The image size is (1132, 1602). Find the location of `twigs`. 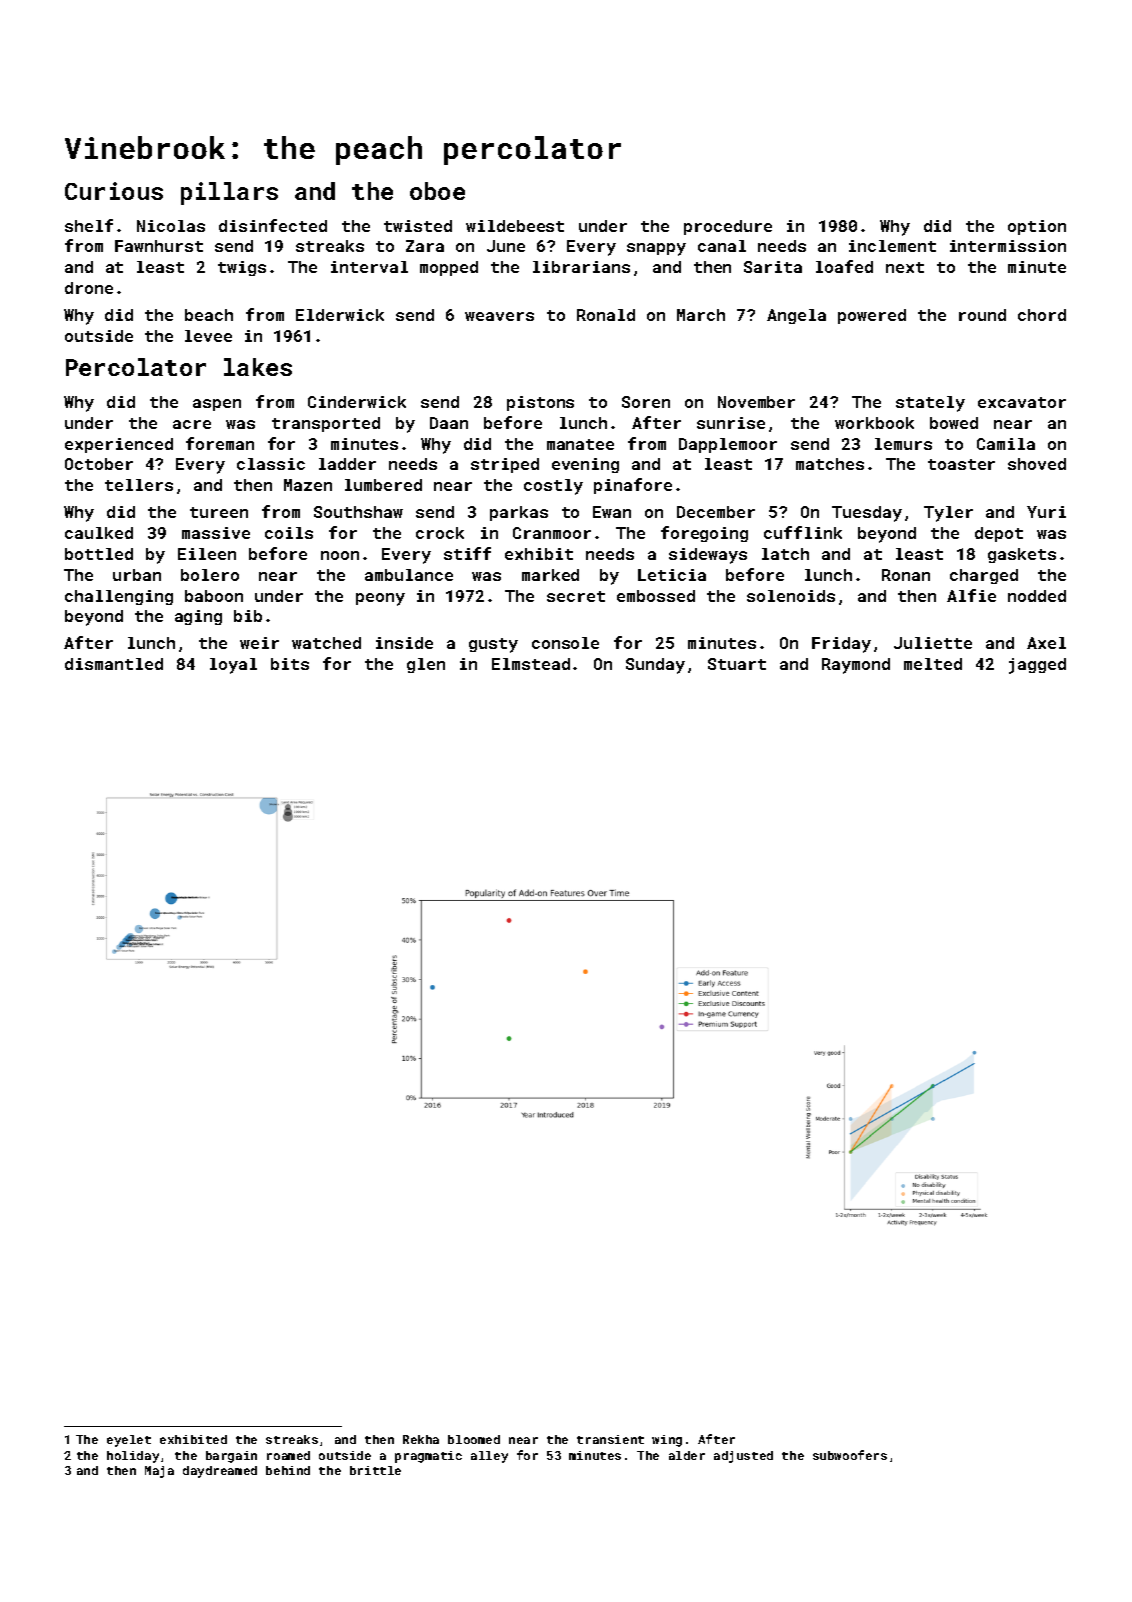

twigs is located at coordinates (242, 268).
